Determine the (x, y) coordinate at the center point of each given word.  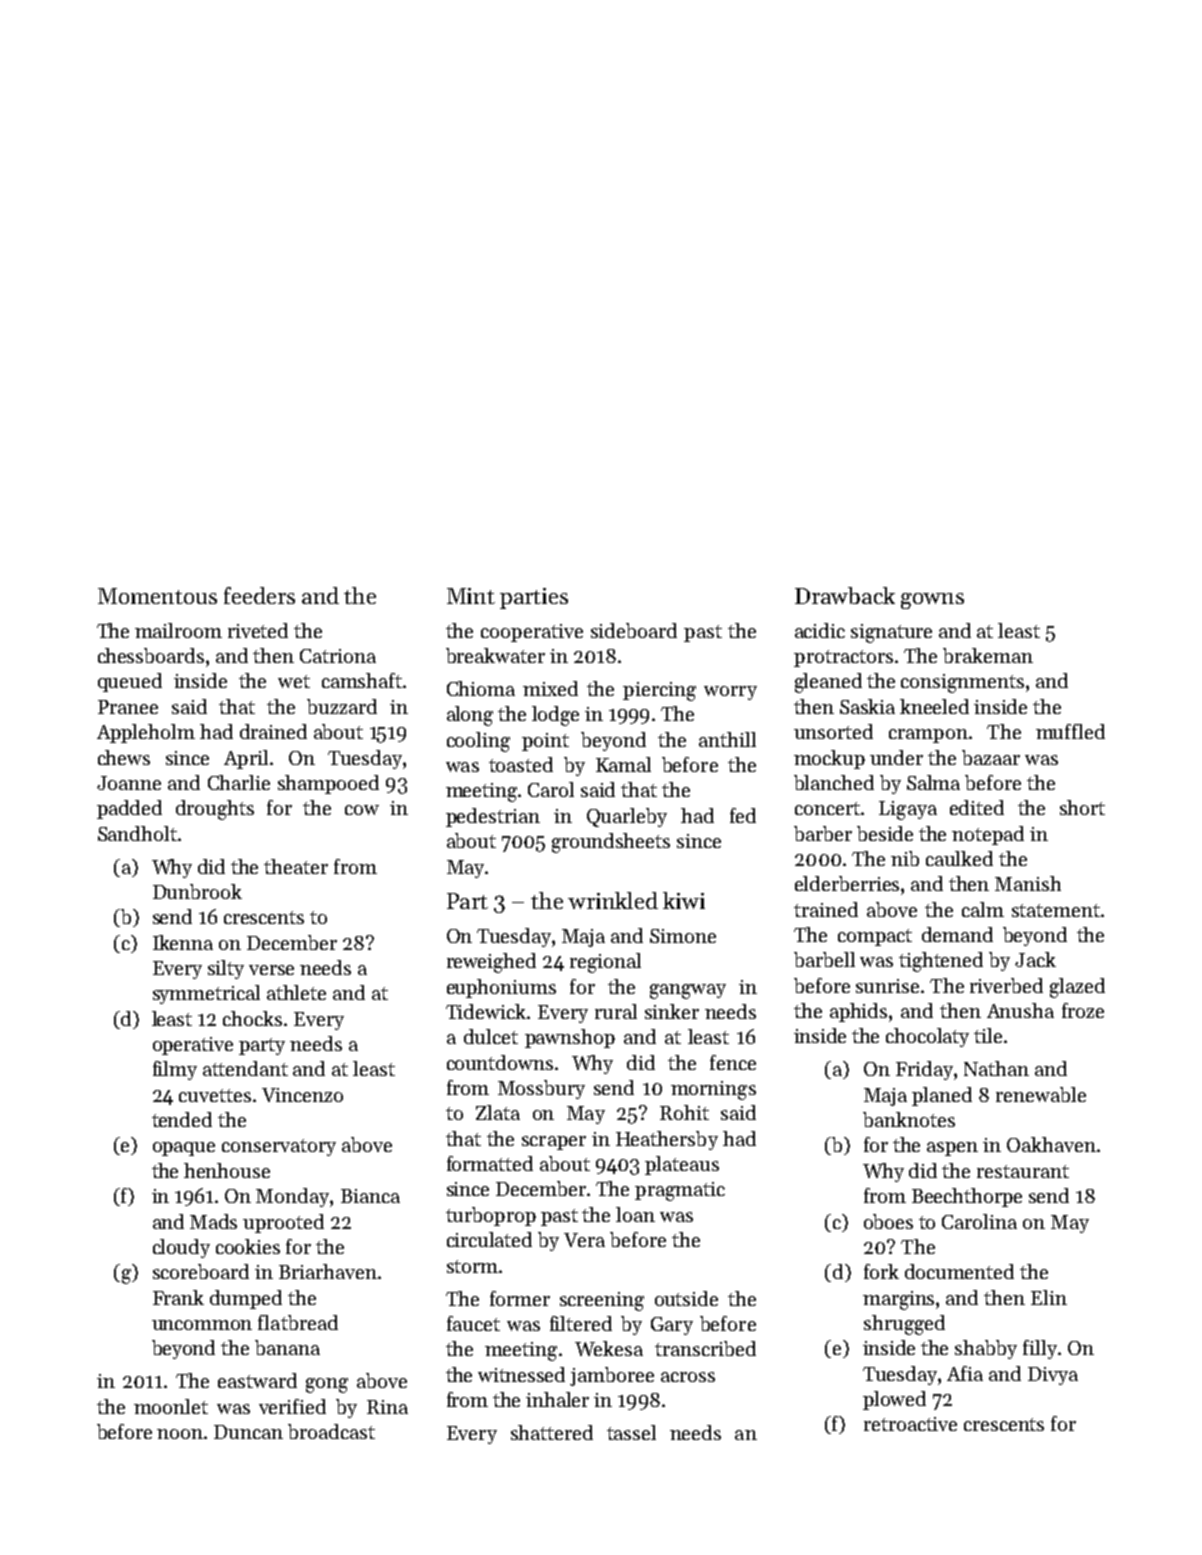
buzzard (342, 706)
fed (743, 815)
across (688, 1377)
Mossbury (541, 1089)
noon (180, 1434)
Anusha (1020, 1010)
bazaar (991, 757)
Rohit (684, 1112)
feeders (259, 595)
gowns (932, 601)
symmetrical (206, 994)
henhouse (227, 1170)
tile (988, 1035)
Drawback (845, 595)
